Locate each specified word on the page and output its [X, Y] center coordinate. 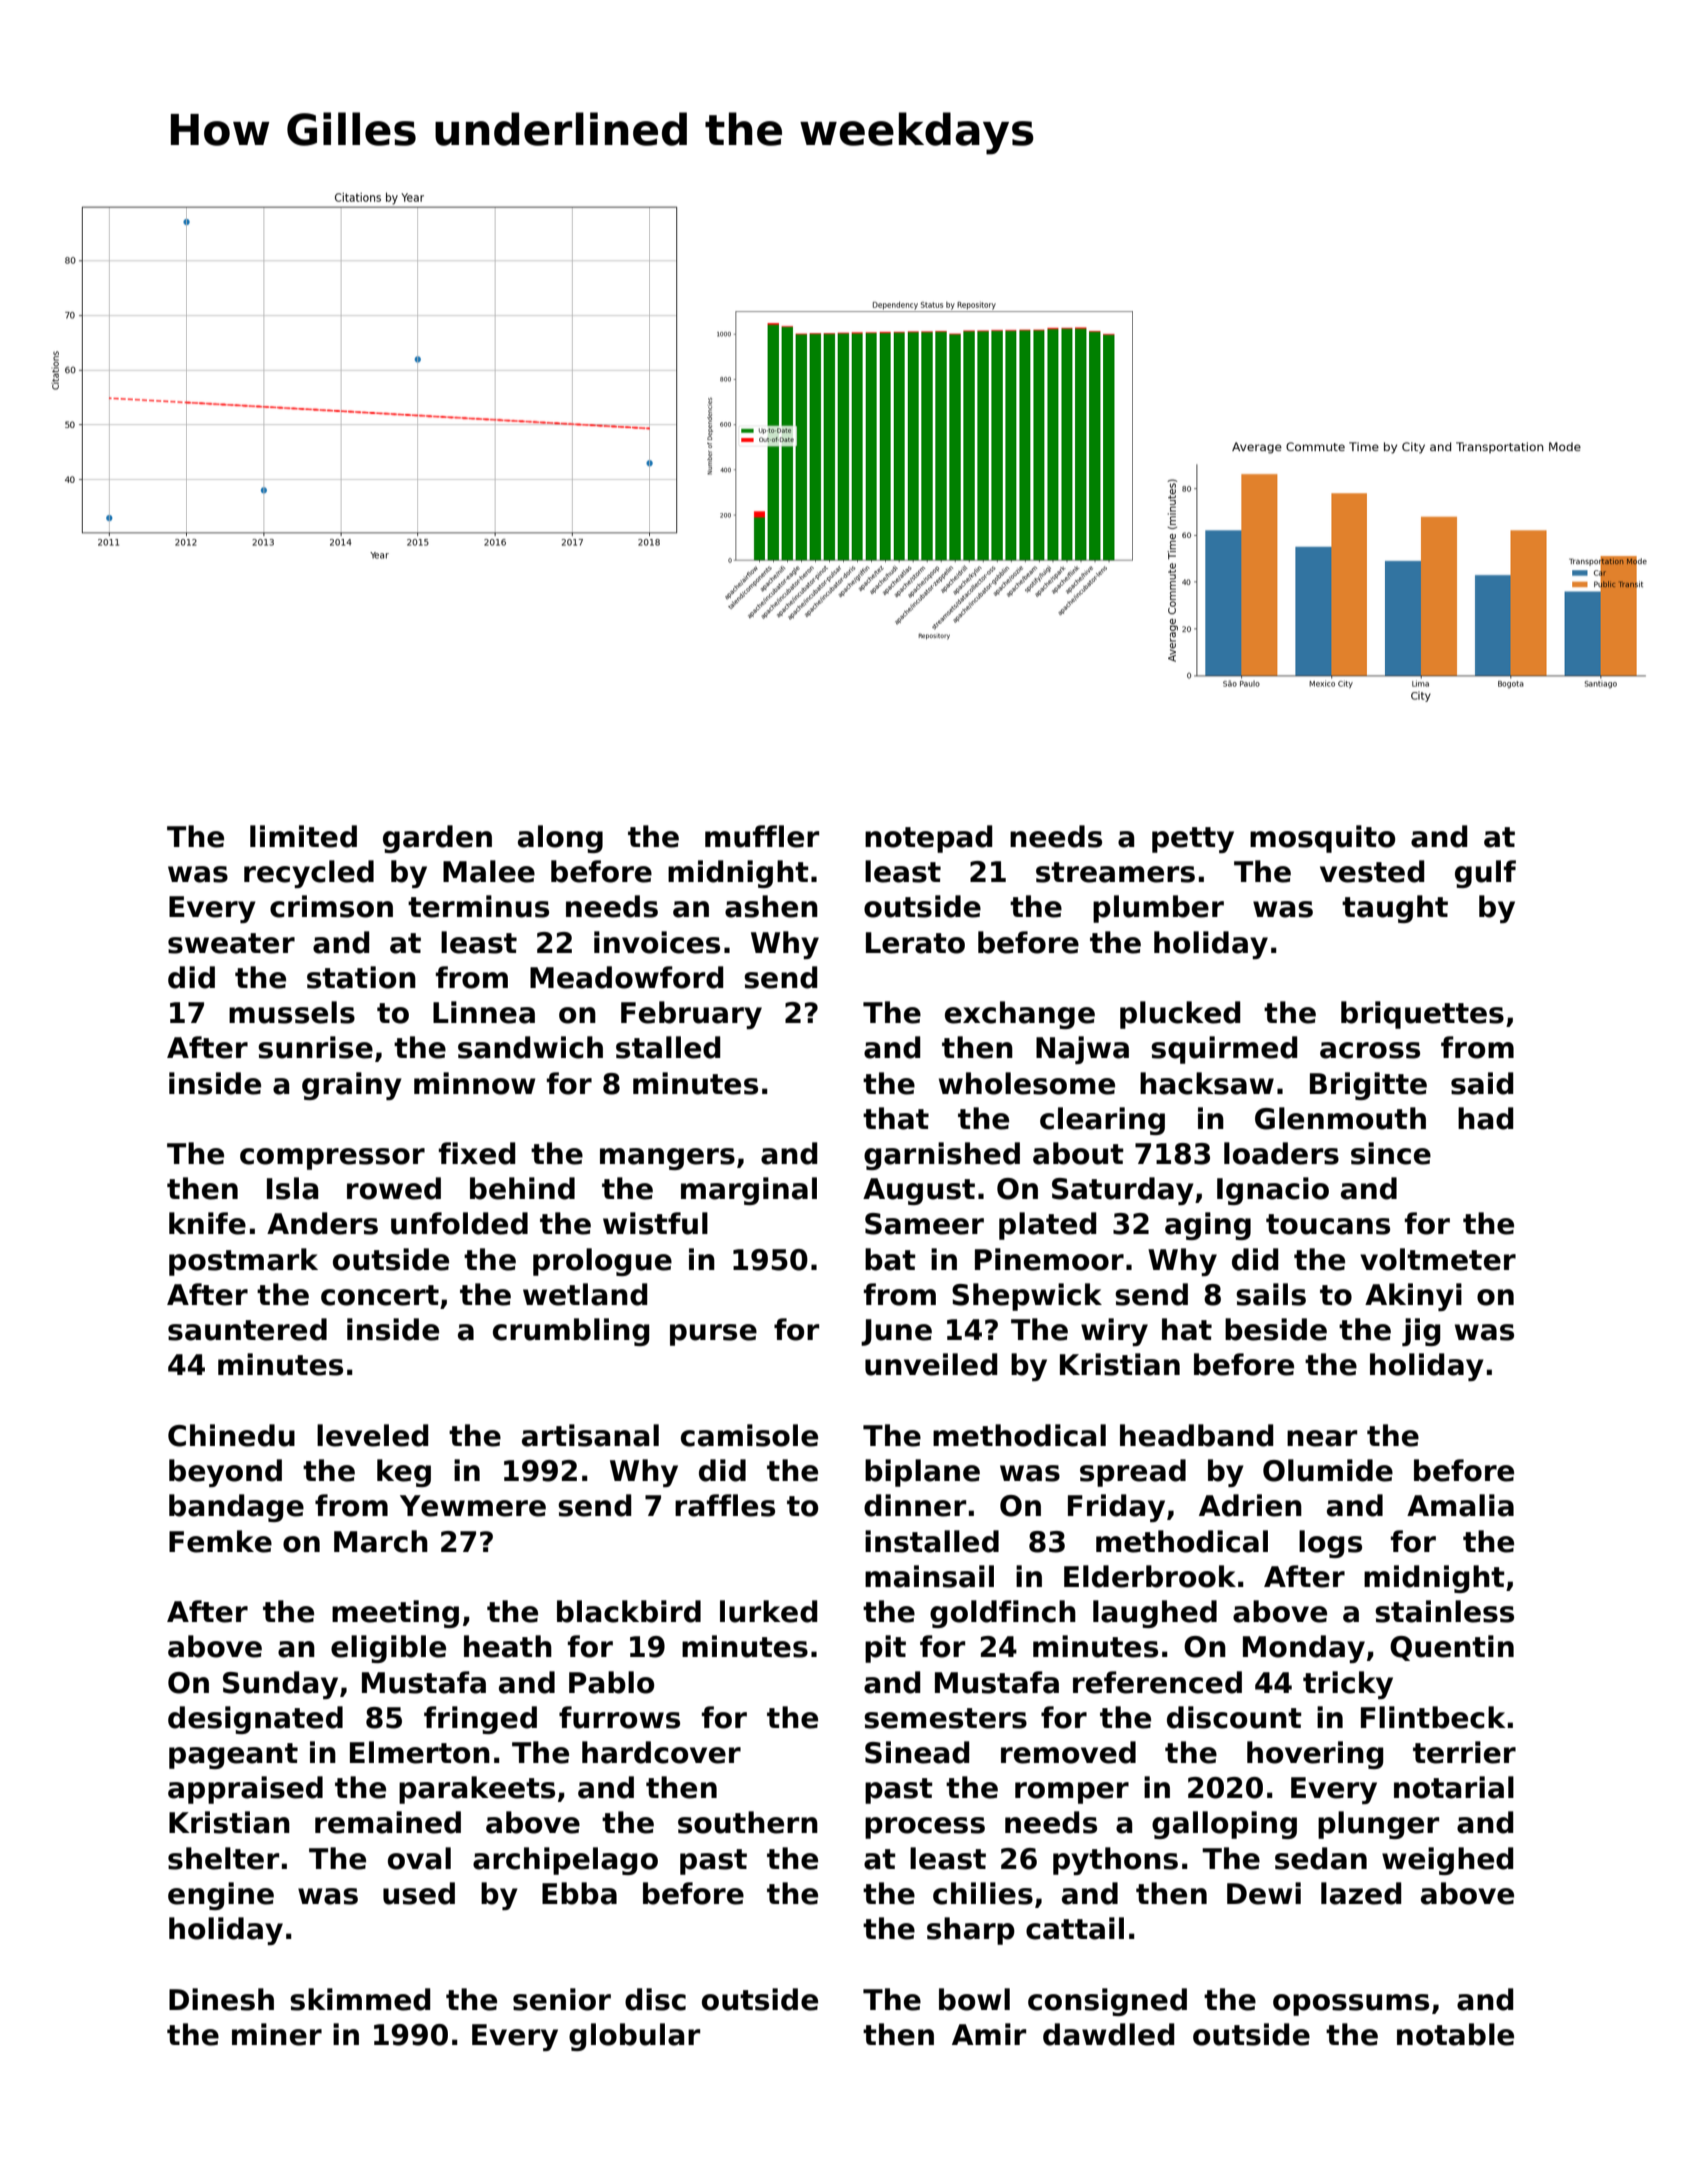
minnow [475, 1083]
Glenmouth [1340, 1118]
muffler [762, 836]
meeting [395, 1614]
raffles [725, 1505]
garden [437, 839]
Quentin [1452, 1648]
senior [562, 1999]
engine [221, 1896]
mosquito [1322, 839]
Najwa [1082, 1050]
